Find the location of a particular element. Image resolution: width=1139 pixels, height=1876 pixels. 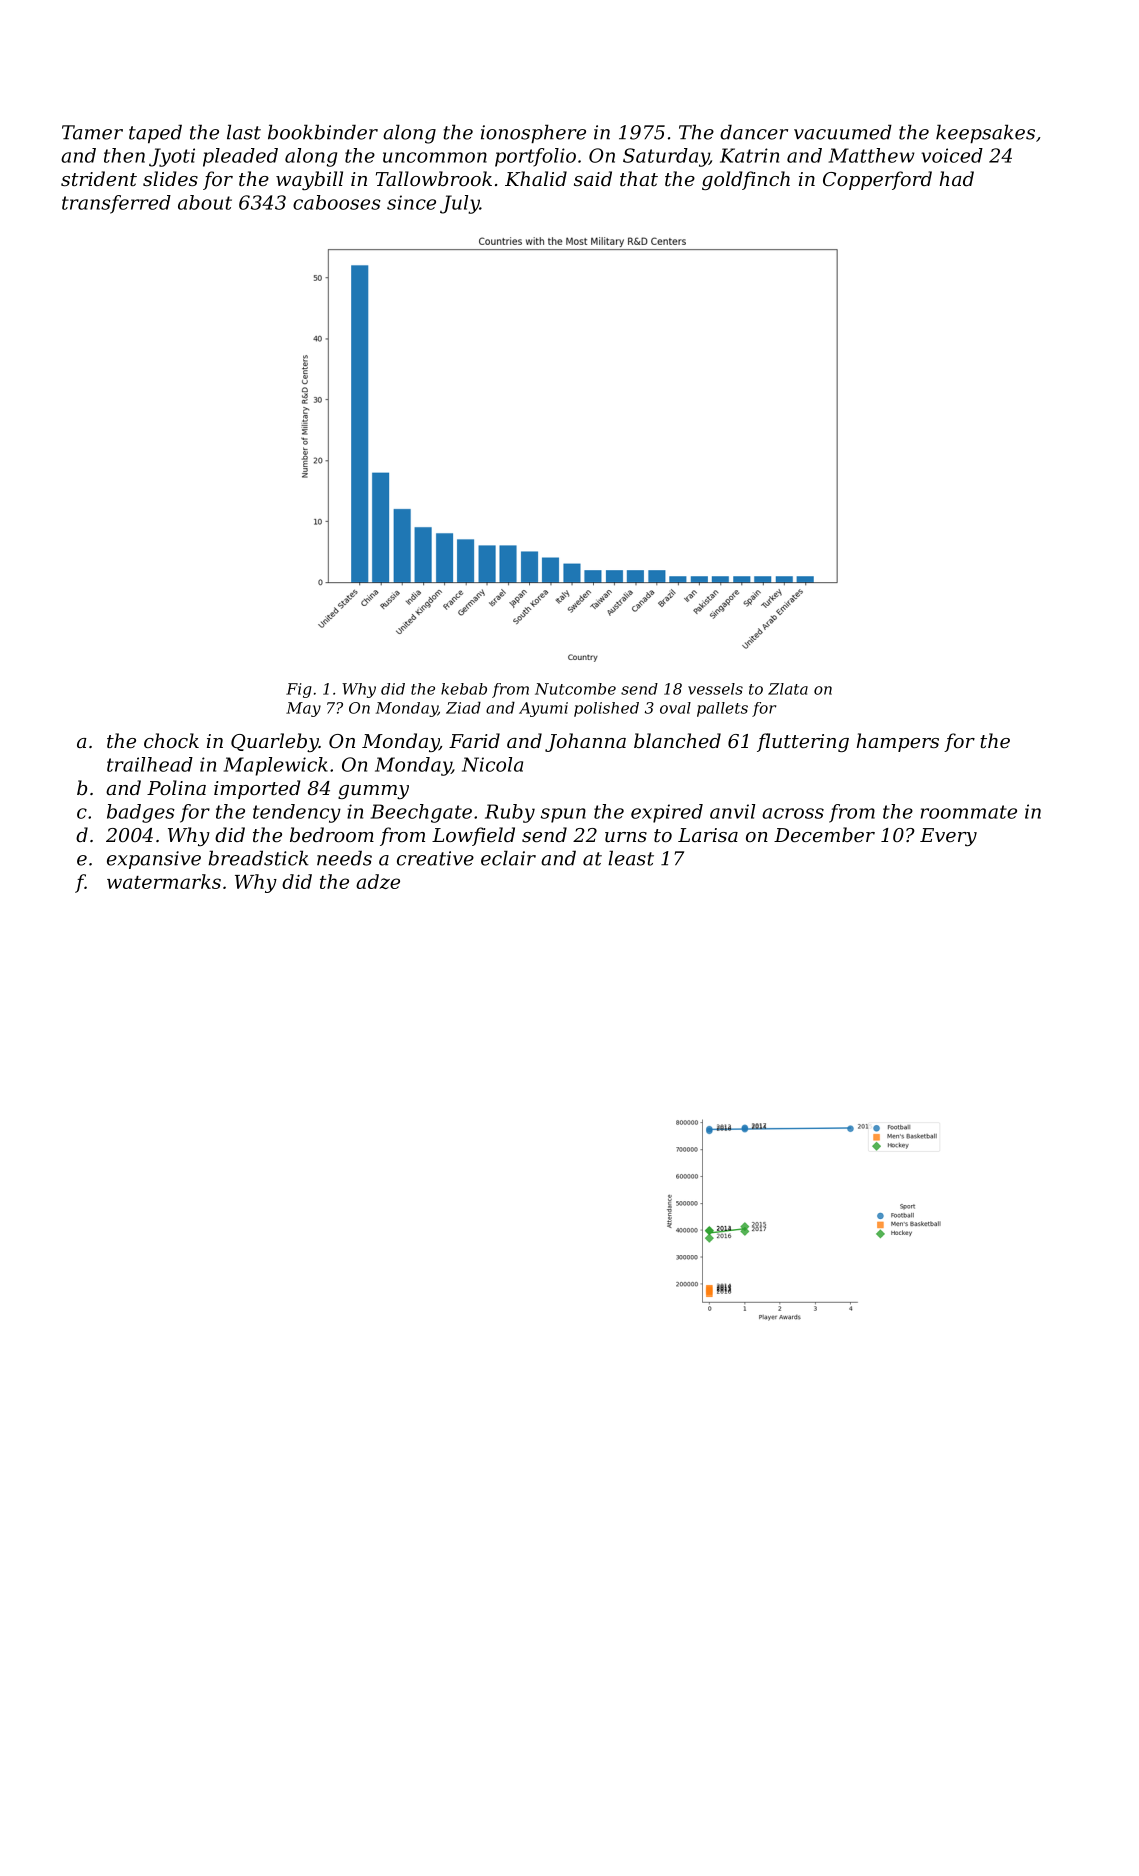

transferred is located at coordinates (116, 204).
